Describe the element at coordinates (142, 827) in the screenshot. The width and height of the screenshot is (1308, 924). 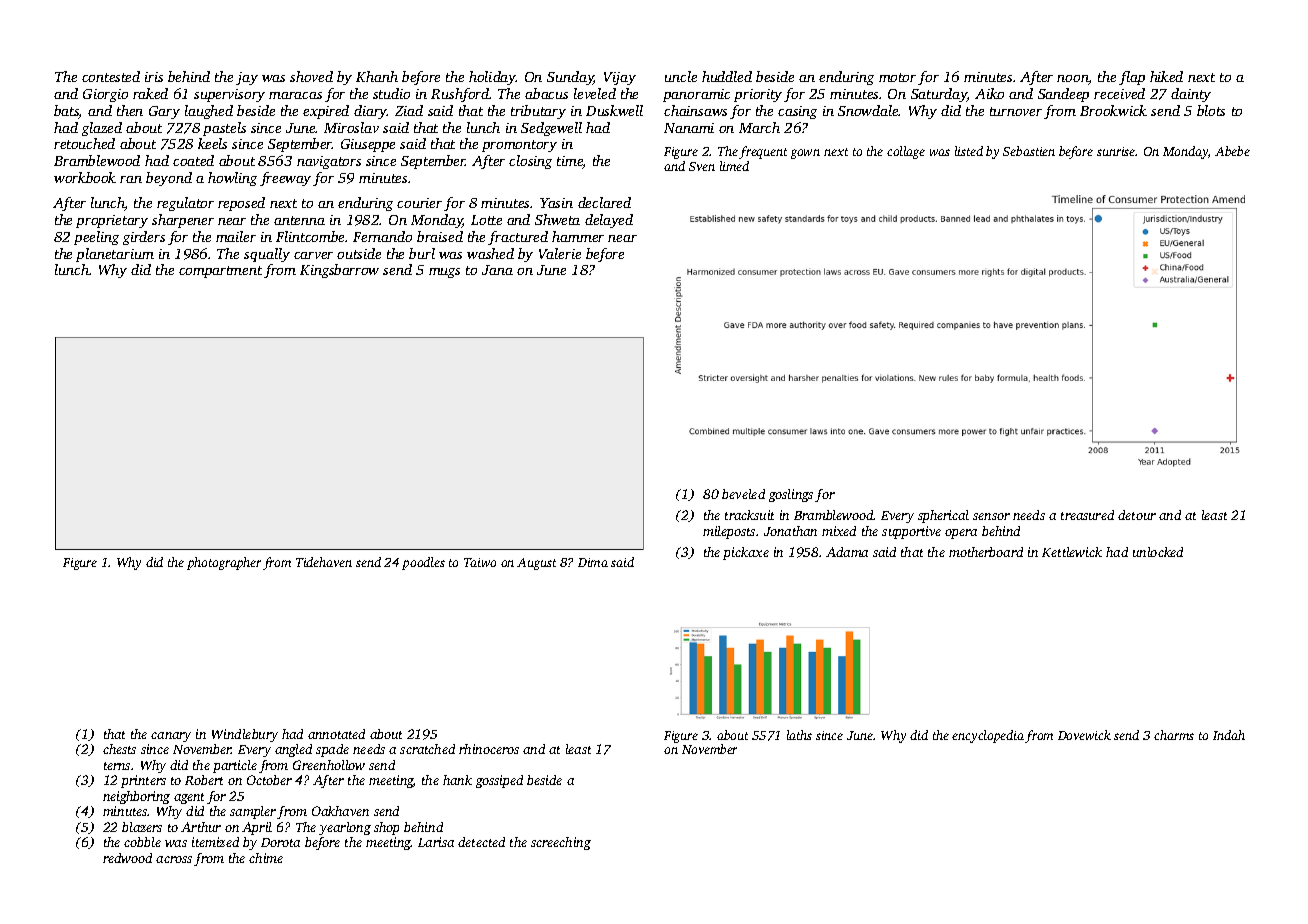
I see `blazers` at that location.
